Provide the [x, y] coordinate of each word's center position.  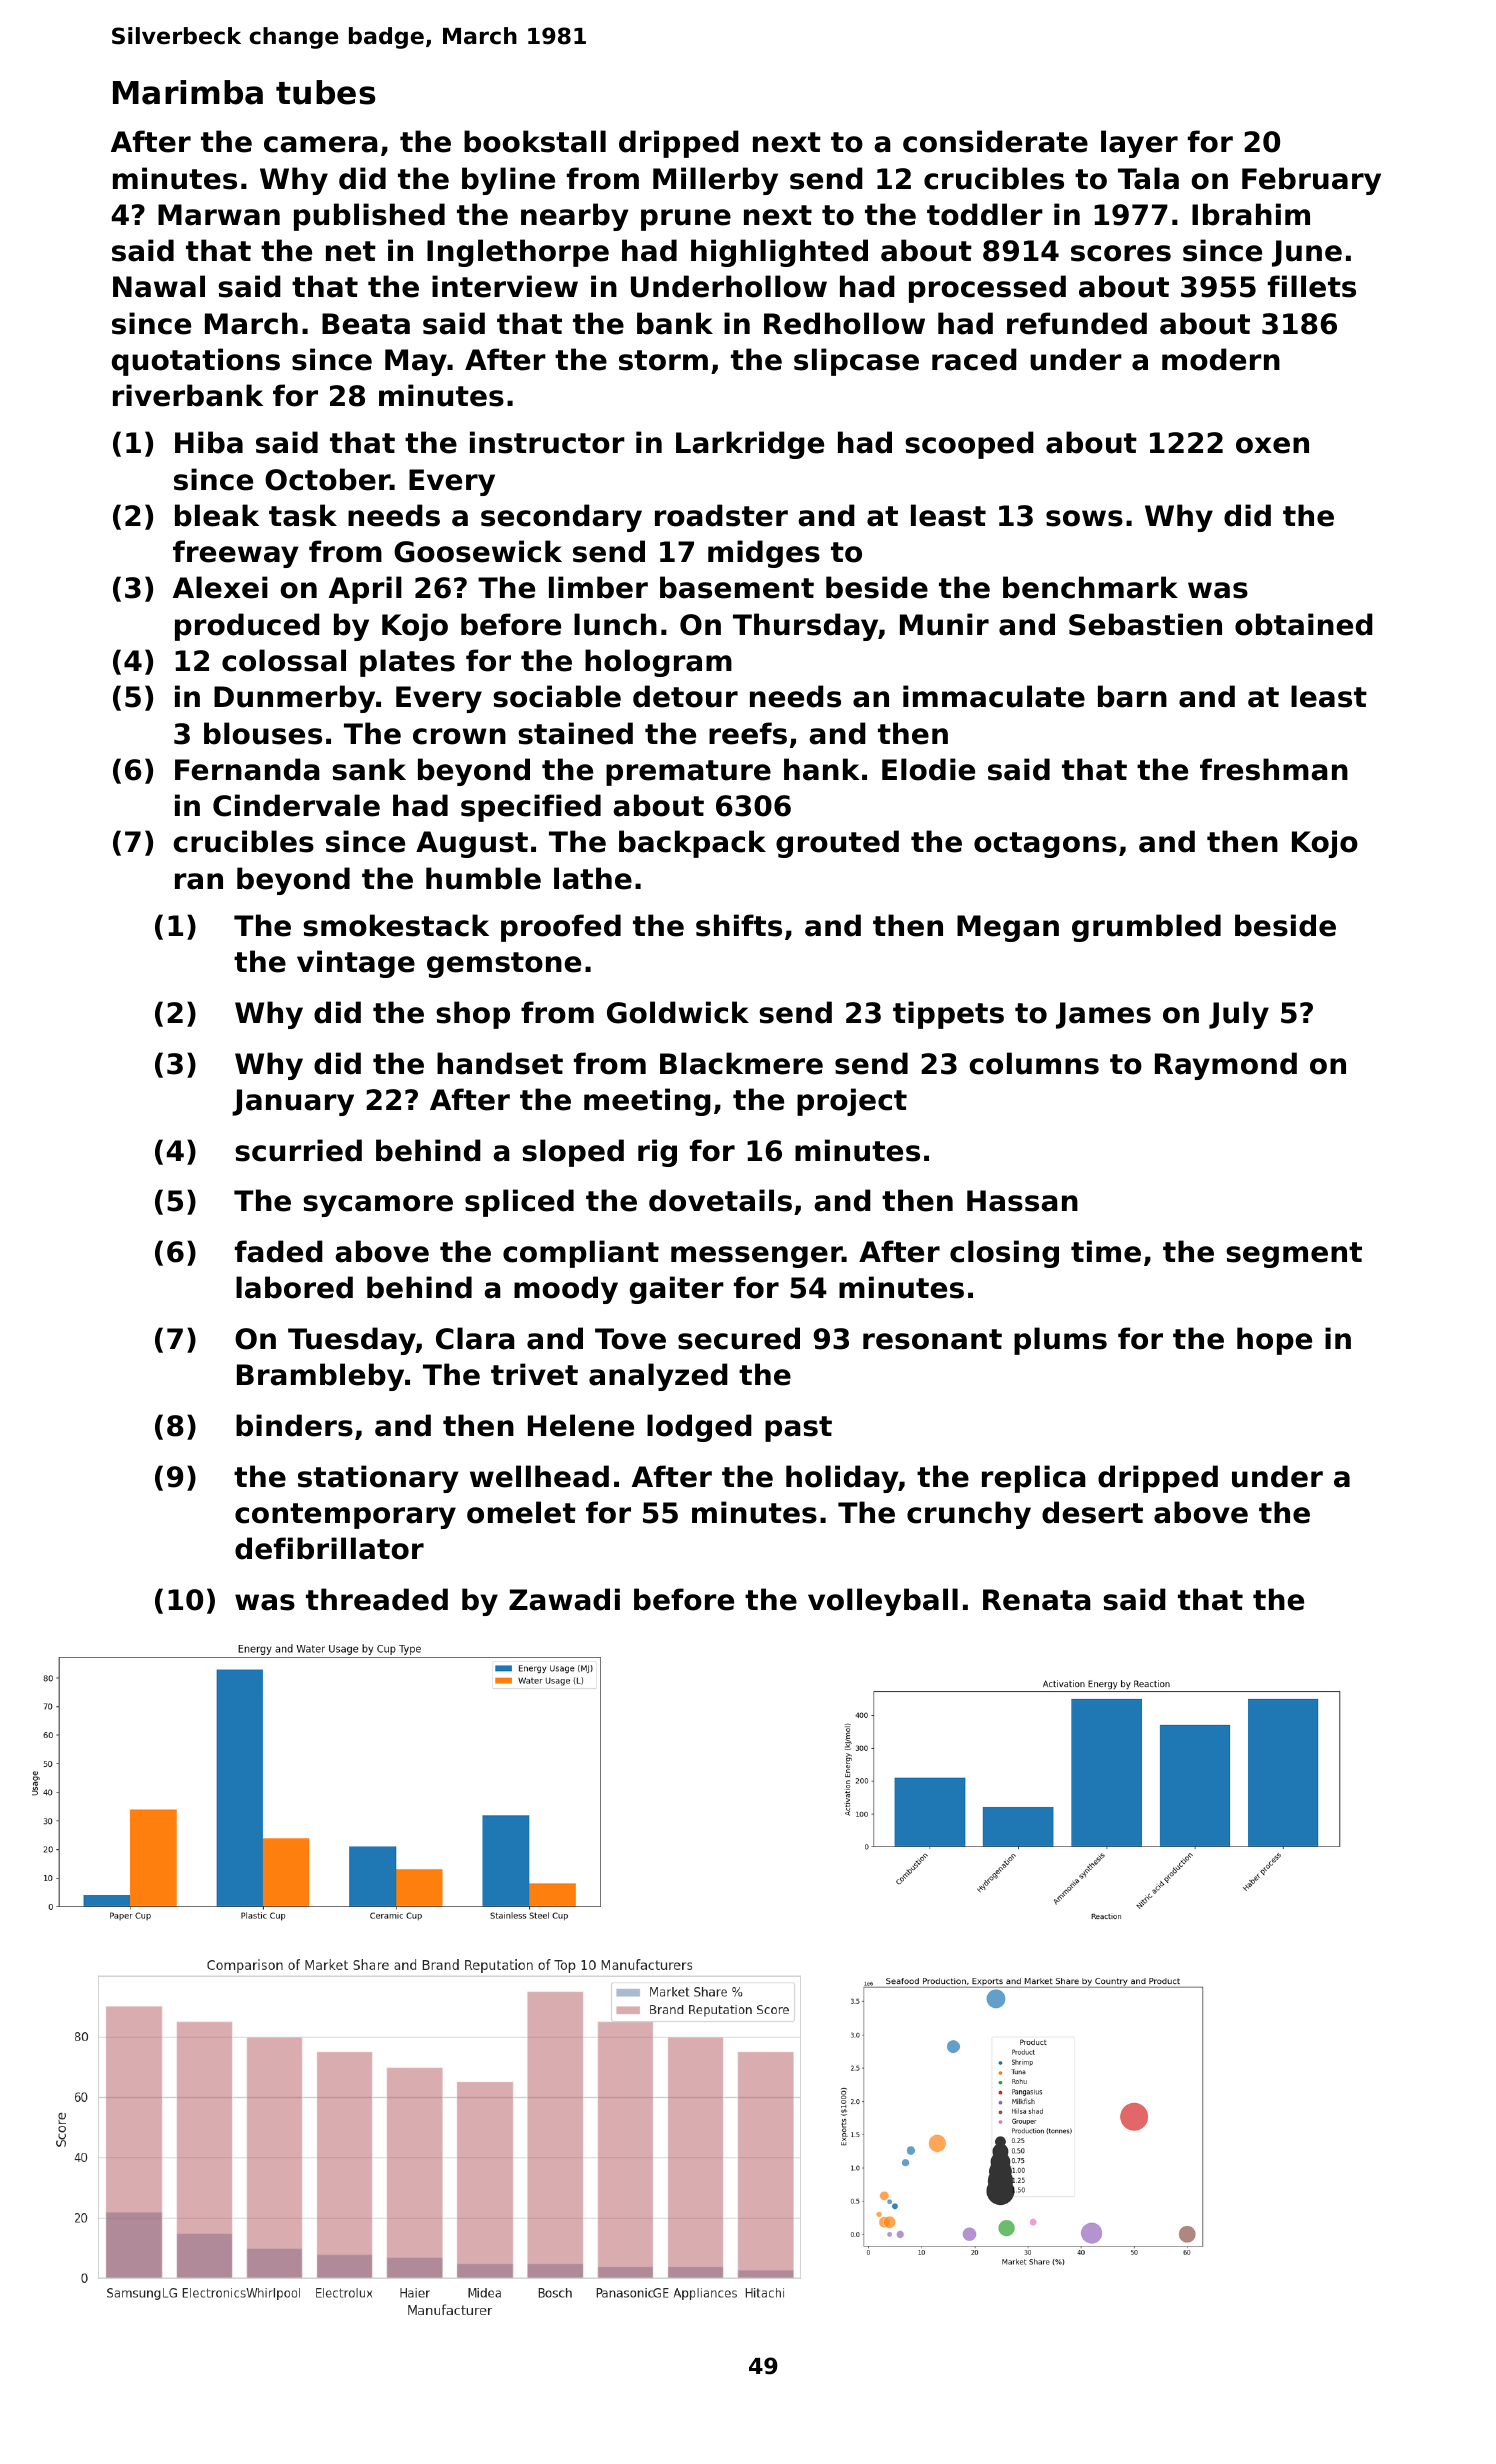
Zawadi [564, 1599]
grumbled [1146, 928]
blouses [263, 733]
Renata [1037, 1600]
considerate [995, 141]
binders [294, 1425]
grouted [837, 844]
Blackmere [741, 1063]
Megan [1008, 928]
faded [279, 1251]
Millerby [715, 181]
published [369, 217]
